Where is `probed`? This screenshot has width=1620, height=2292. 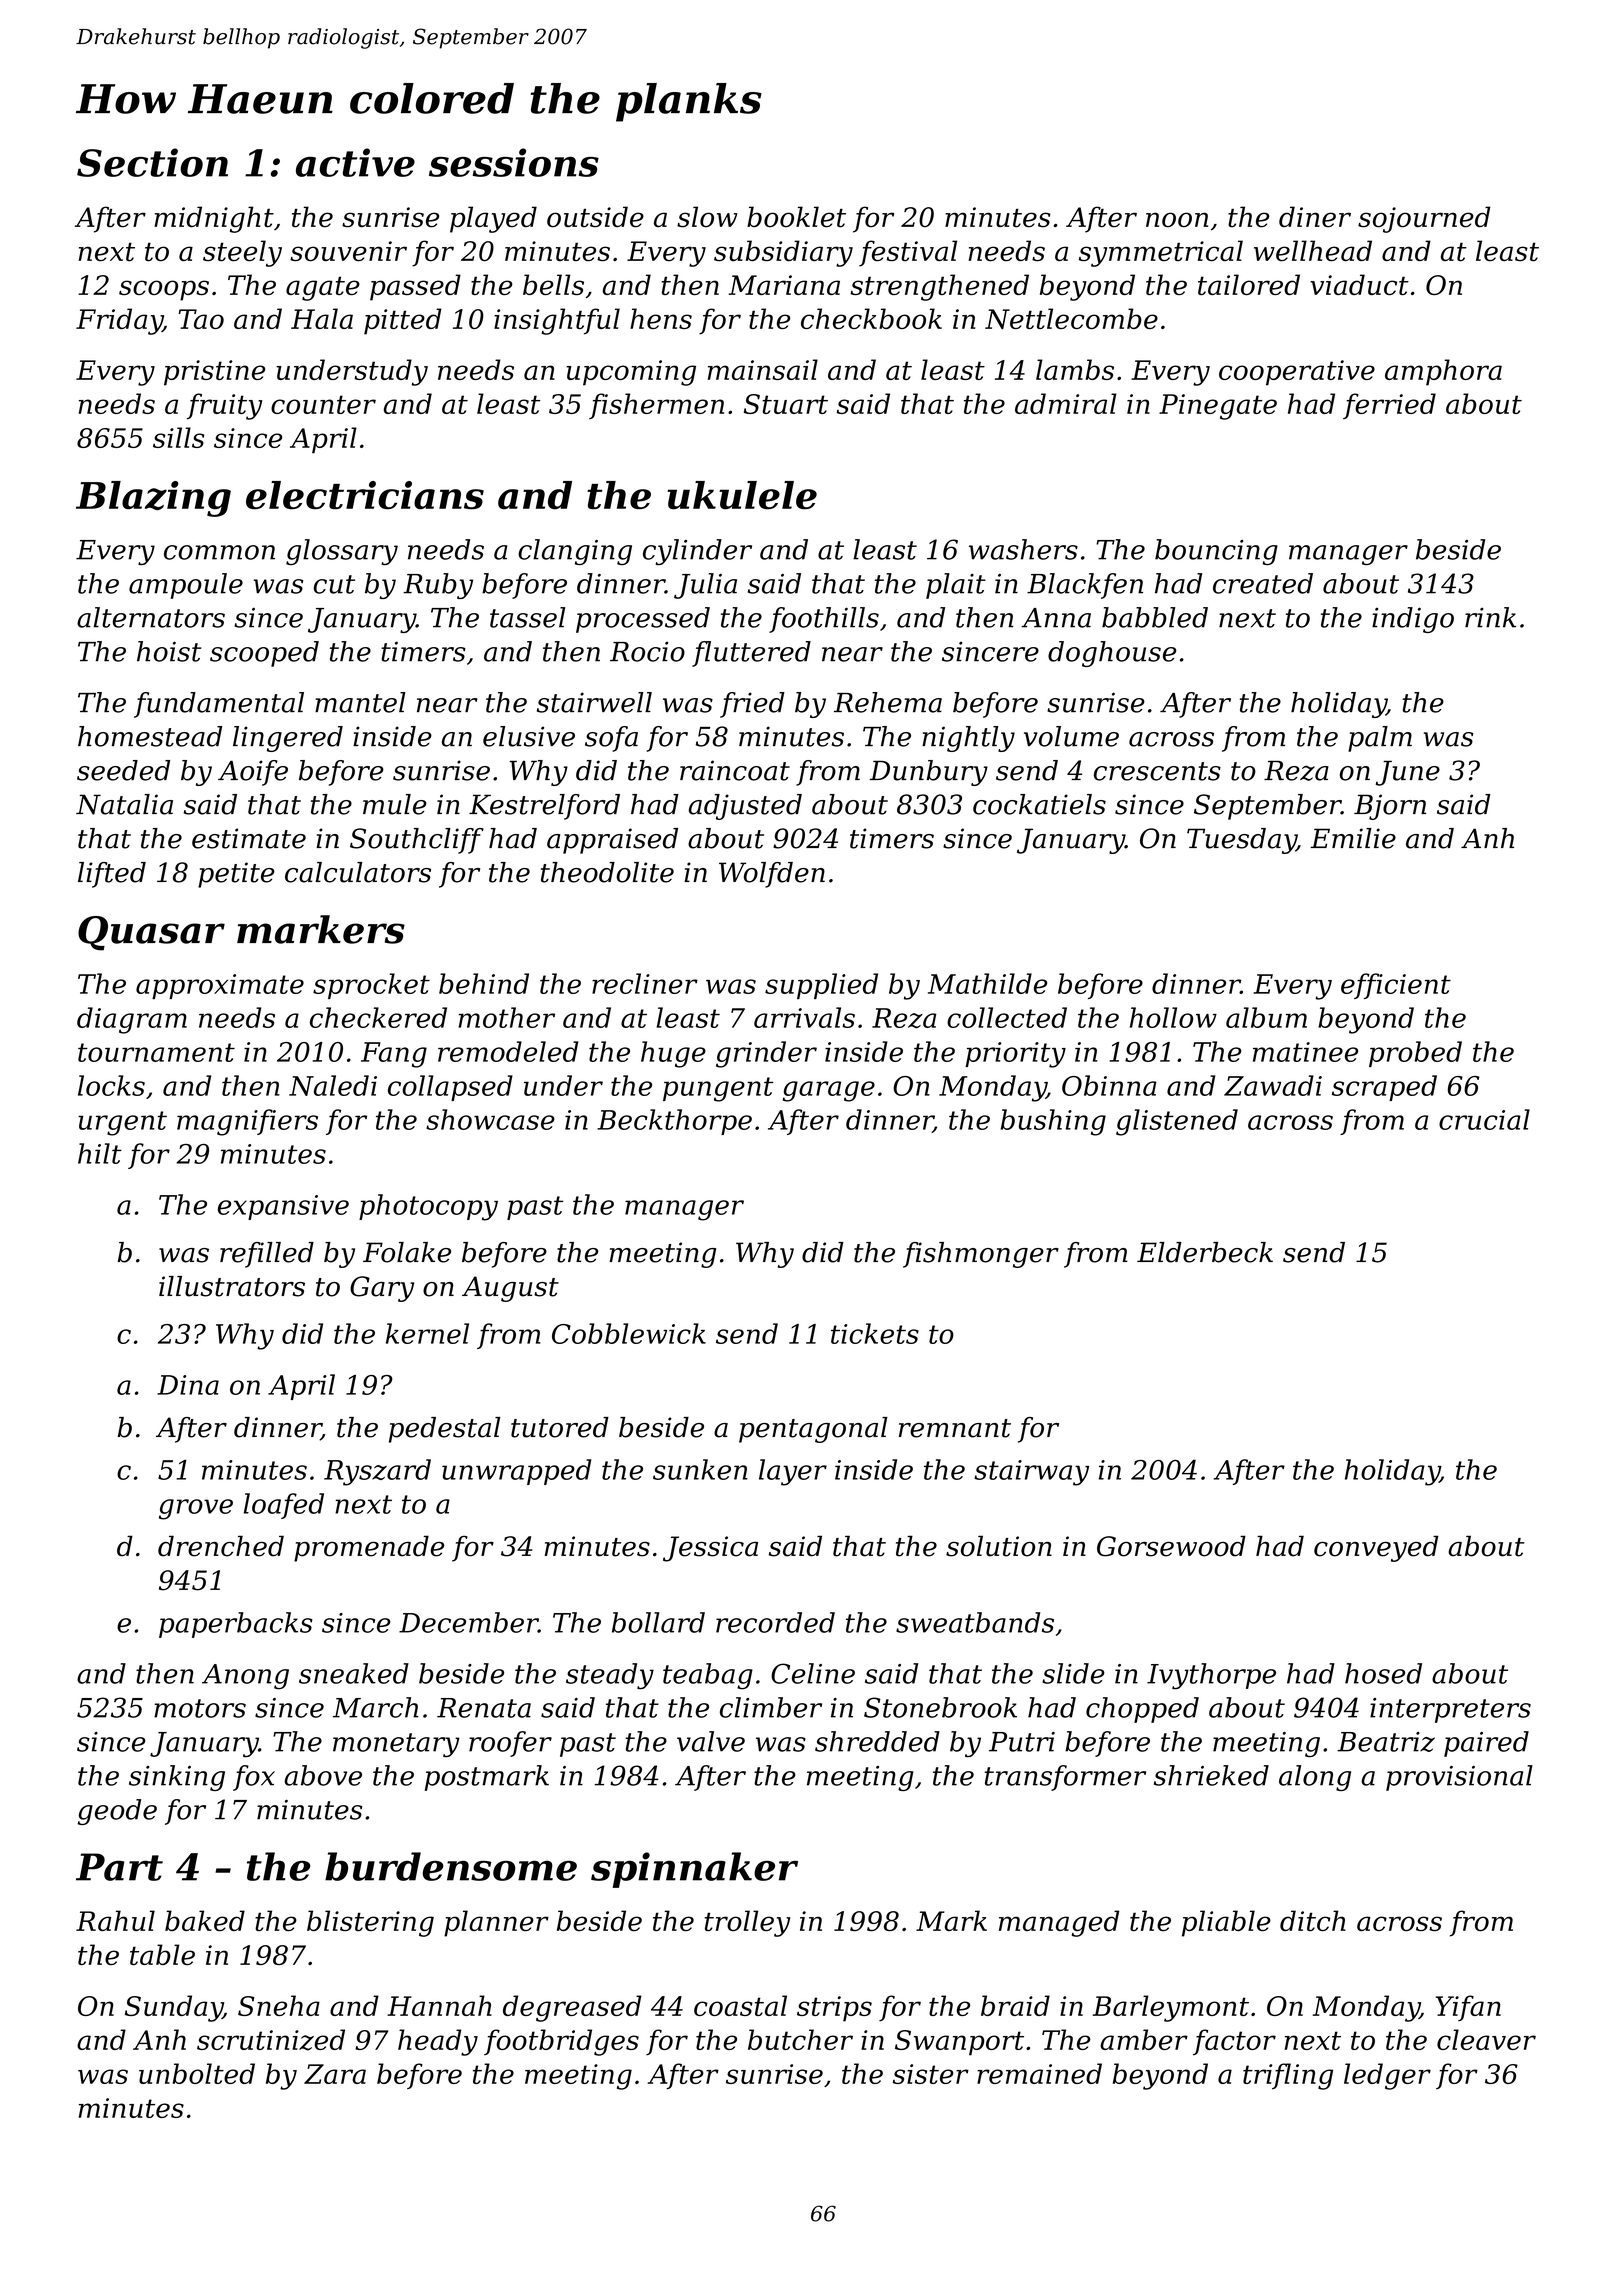
probed is located at coordinates (1415, 1054).
